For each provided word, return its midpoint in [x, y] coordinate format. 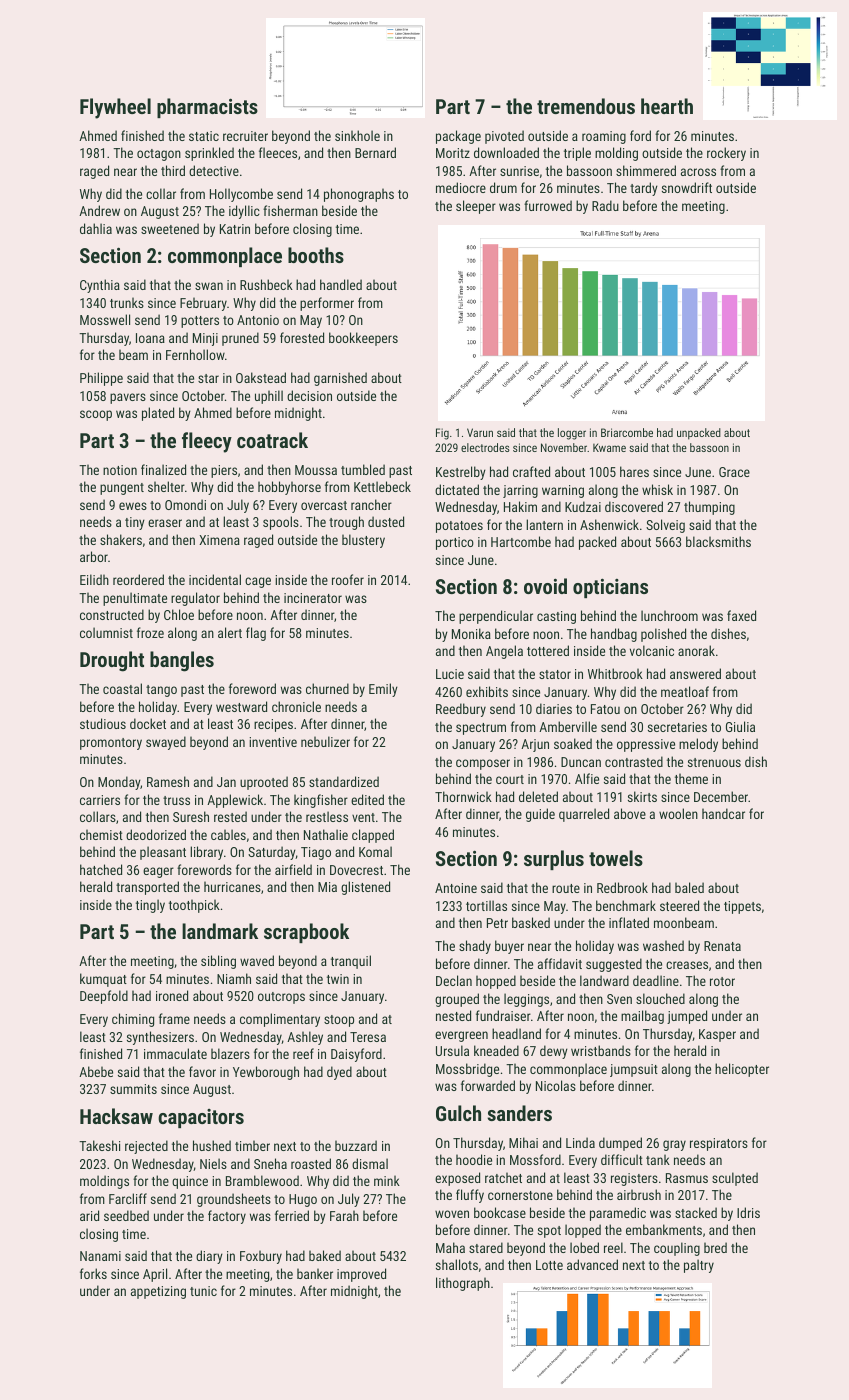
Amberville [568, 726]
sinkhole [357, 135]
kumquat [103, 980]
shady [475, 947]
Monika [471, 633]
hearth [667, 106]
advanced [592, 1264]
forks [93, 1273]
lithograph [463, 1284]
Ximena [219, 540]
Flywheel [115, 108]
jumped [687, 1017]
